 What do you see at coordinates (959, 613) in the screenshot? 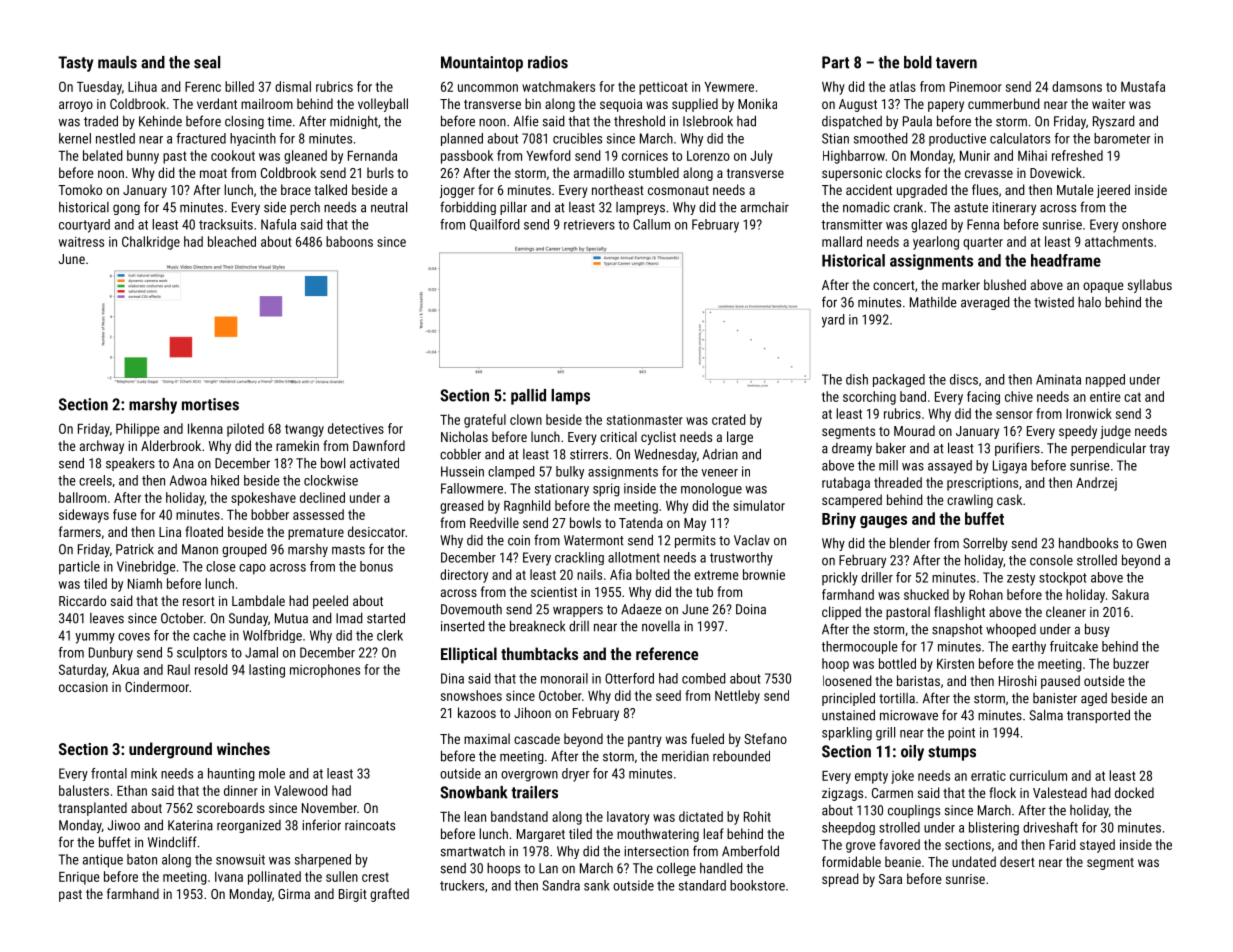
I see `flashlight` at bounding box center [959, 613].
